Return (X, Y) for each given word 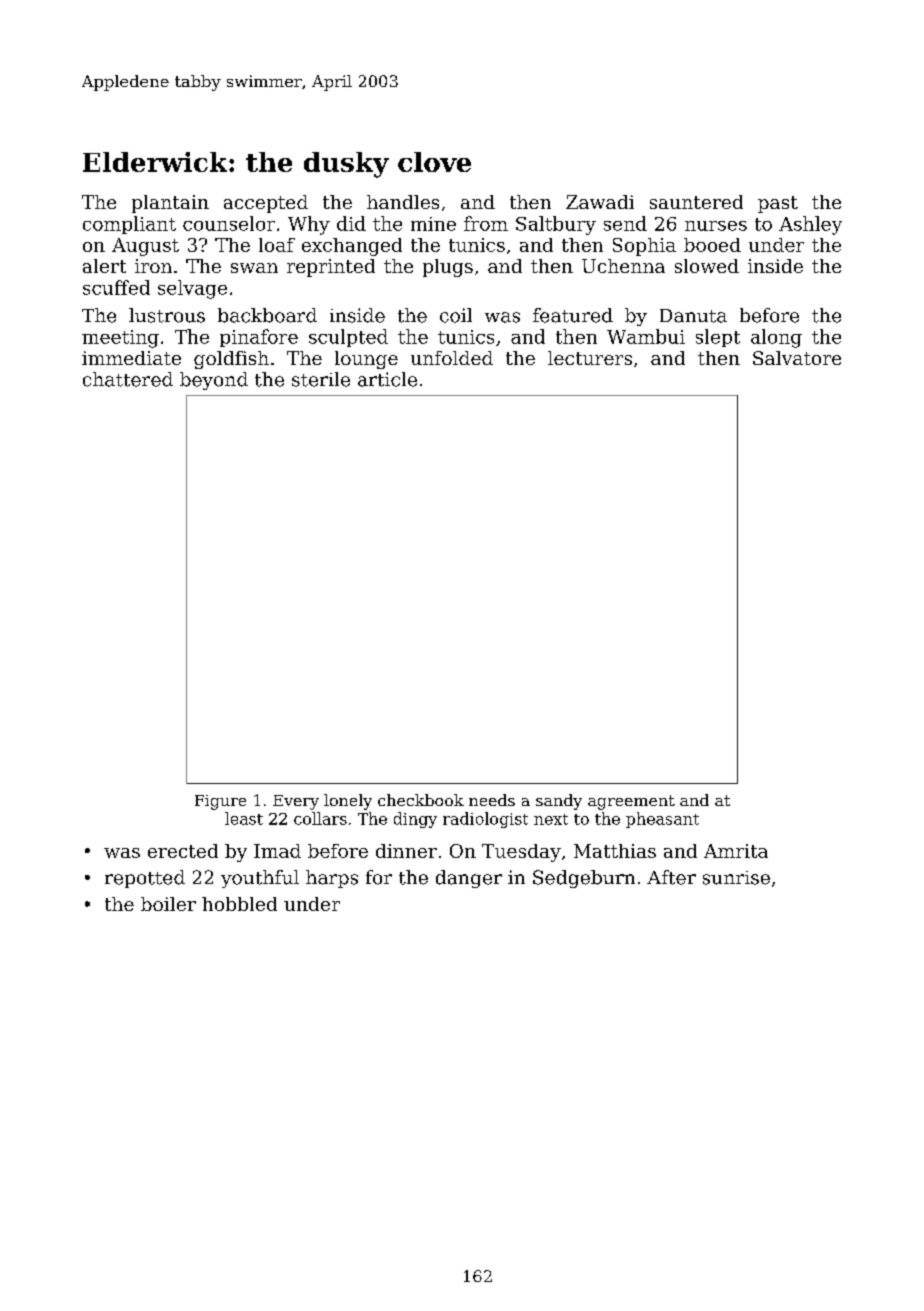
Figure (220, 802)
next (551, 819)
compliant (129, 225)
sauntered (696, 202)
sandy (559, 802)
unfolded (452, 358)
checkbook (421, 800)
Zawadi (600, 202)
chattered (128, 379)
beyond (214, 381)
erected (183, 851)
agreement (631, 802)
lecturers (590, 358)
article (387, 379)
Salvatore (797, 358)
